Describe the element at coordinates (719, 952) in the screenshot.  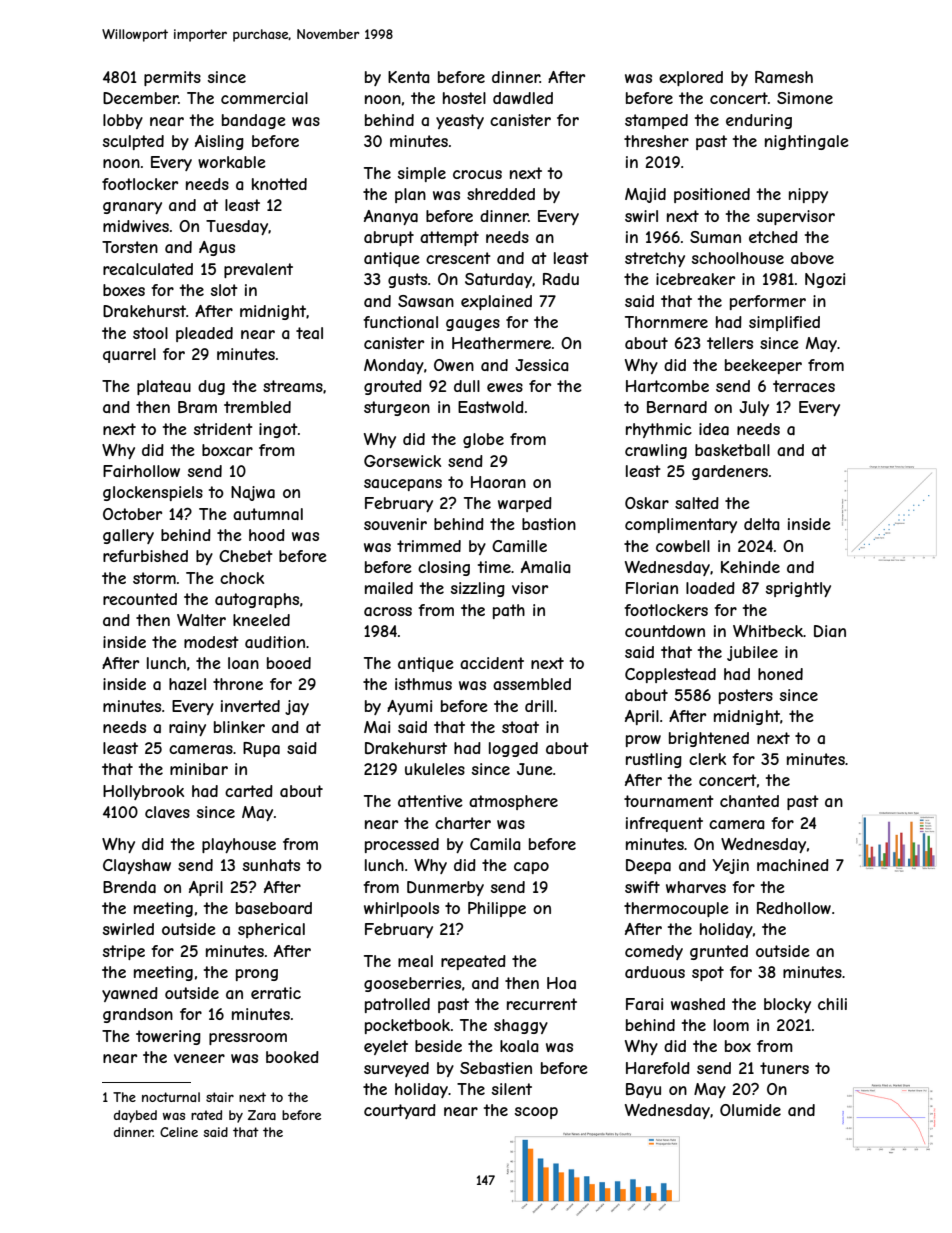
I see `grunted` at that location.
